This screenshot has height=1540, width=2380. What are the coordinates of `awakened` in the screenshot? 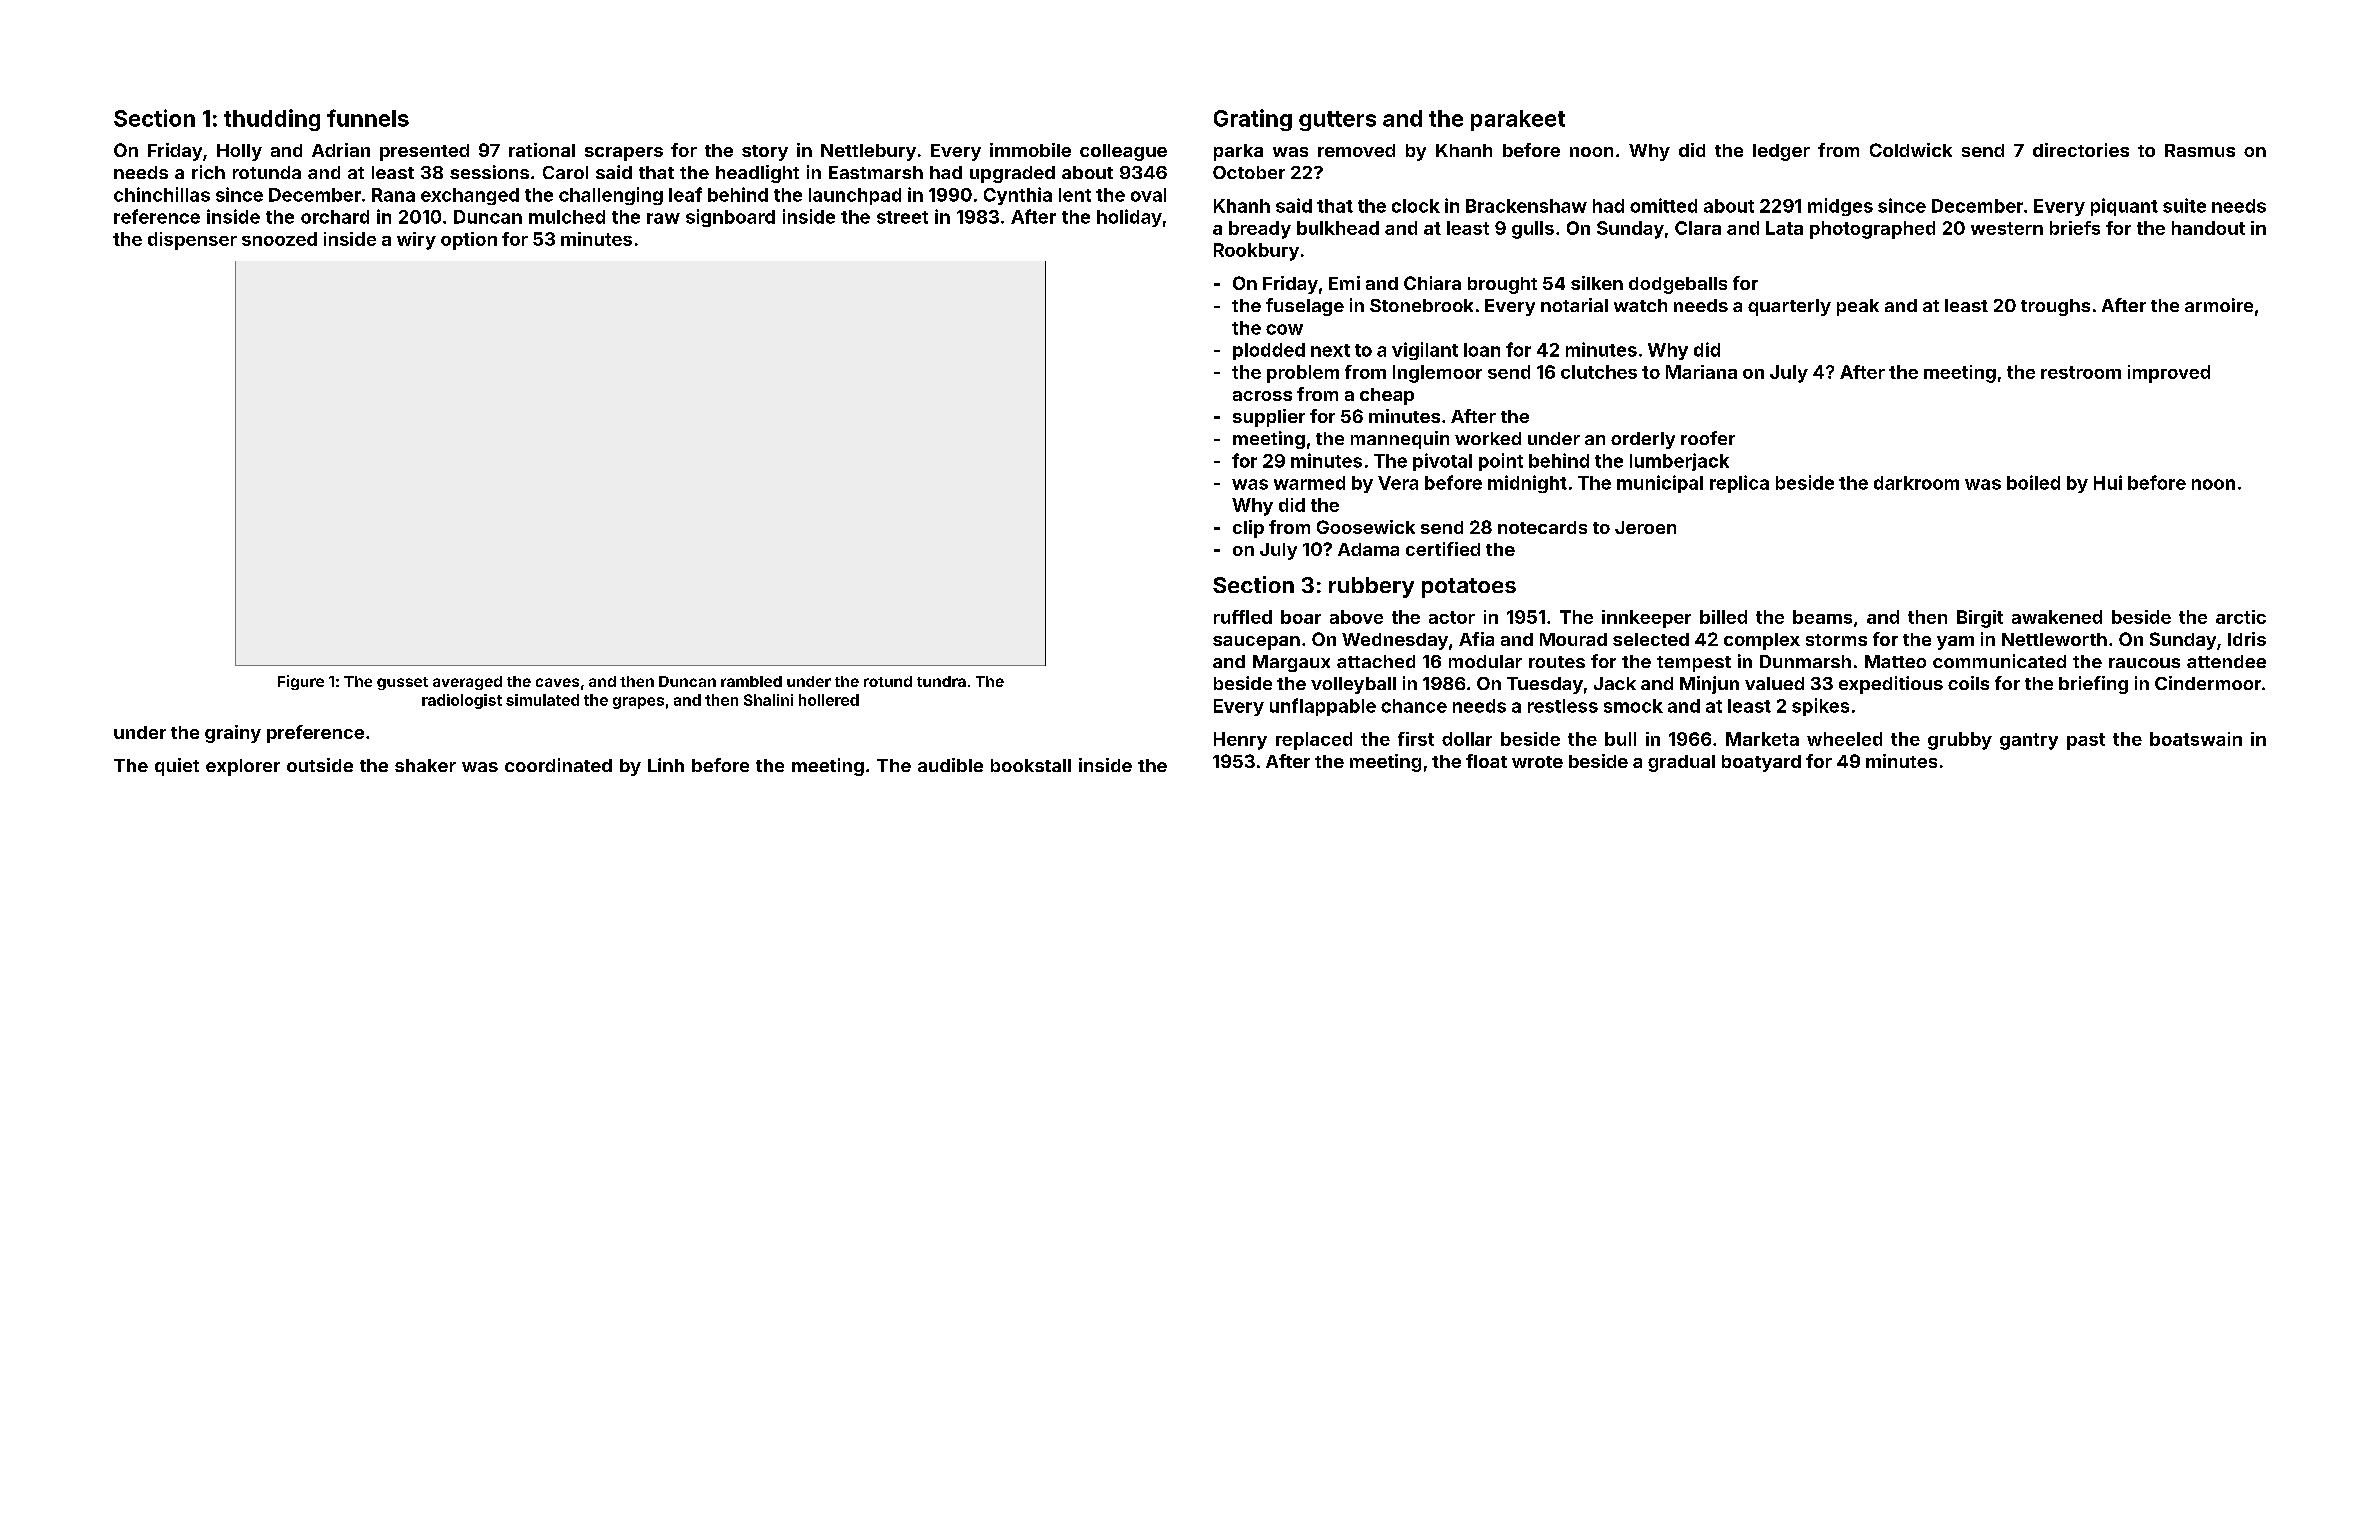 It's located at (2057, 617).
